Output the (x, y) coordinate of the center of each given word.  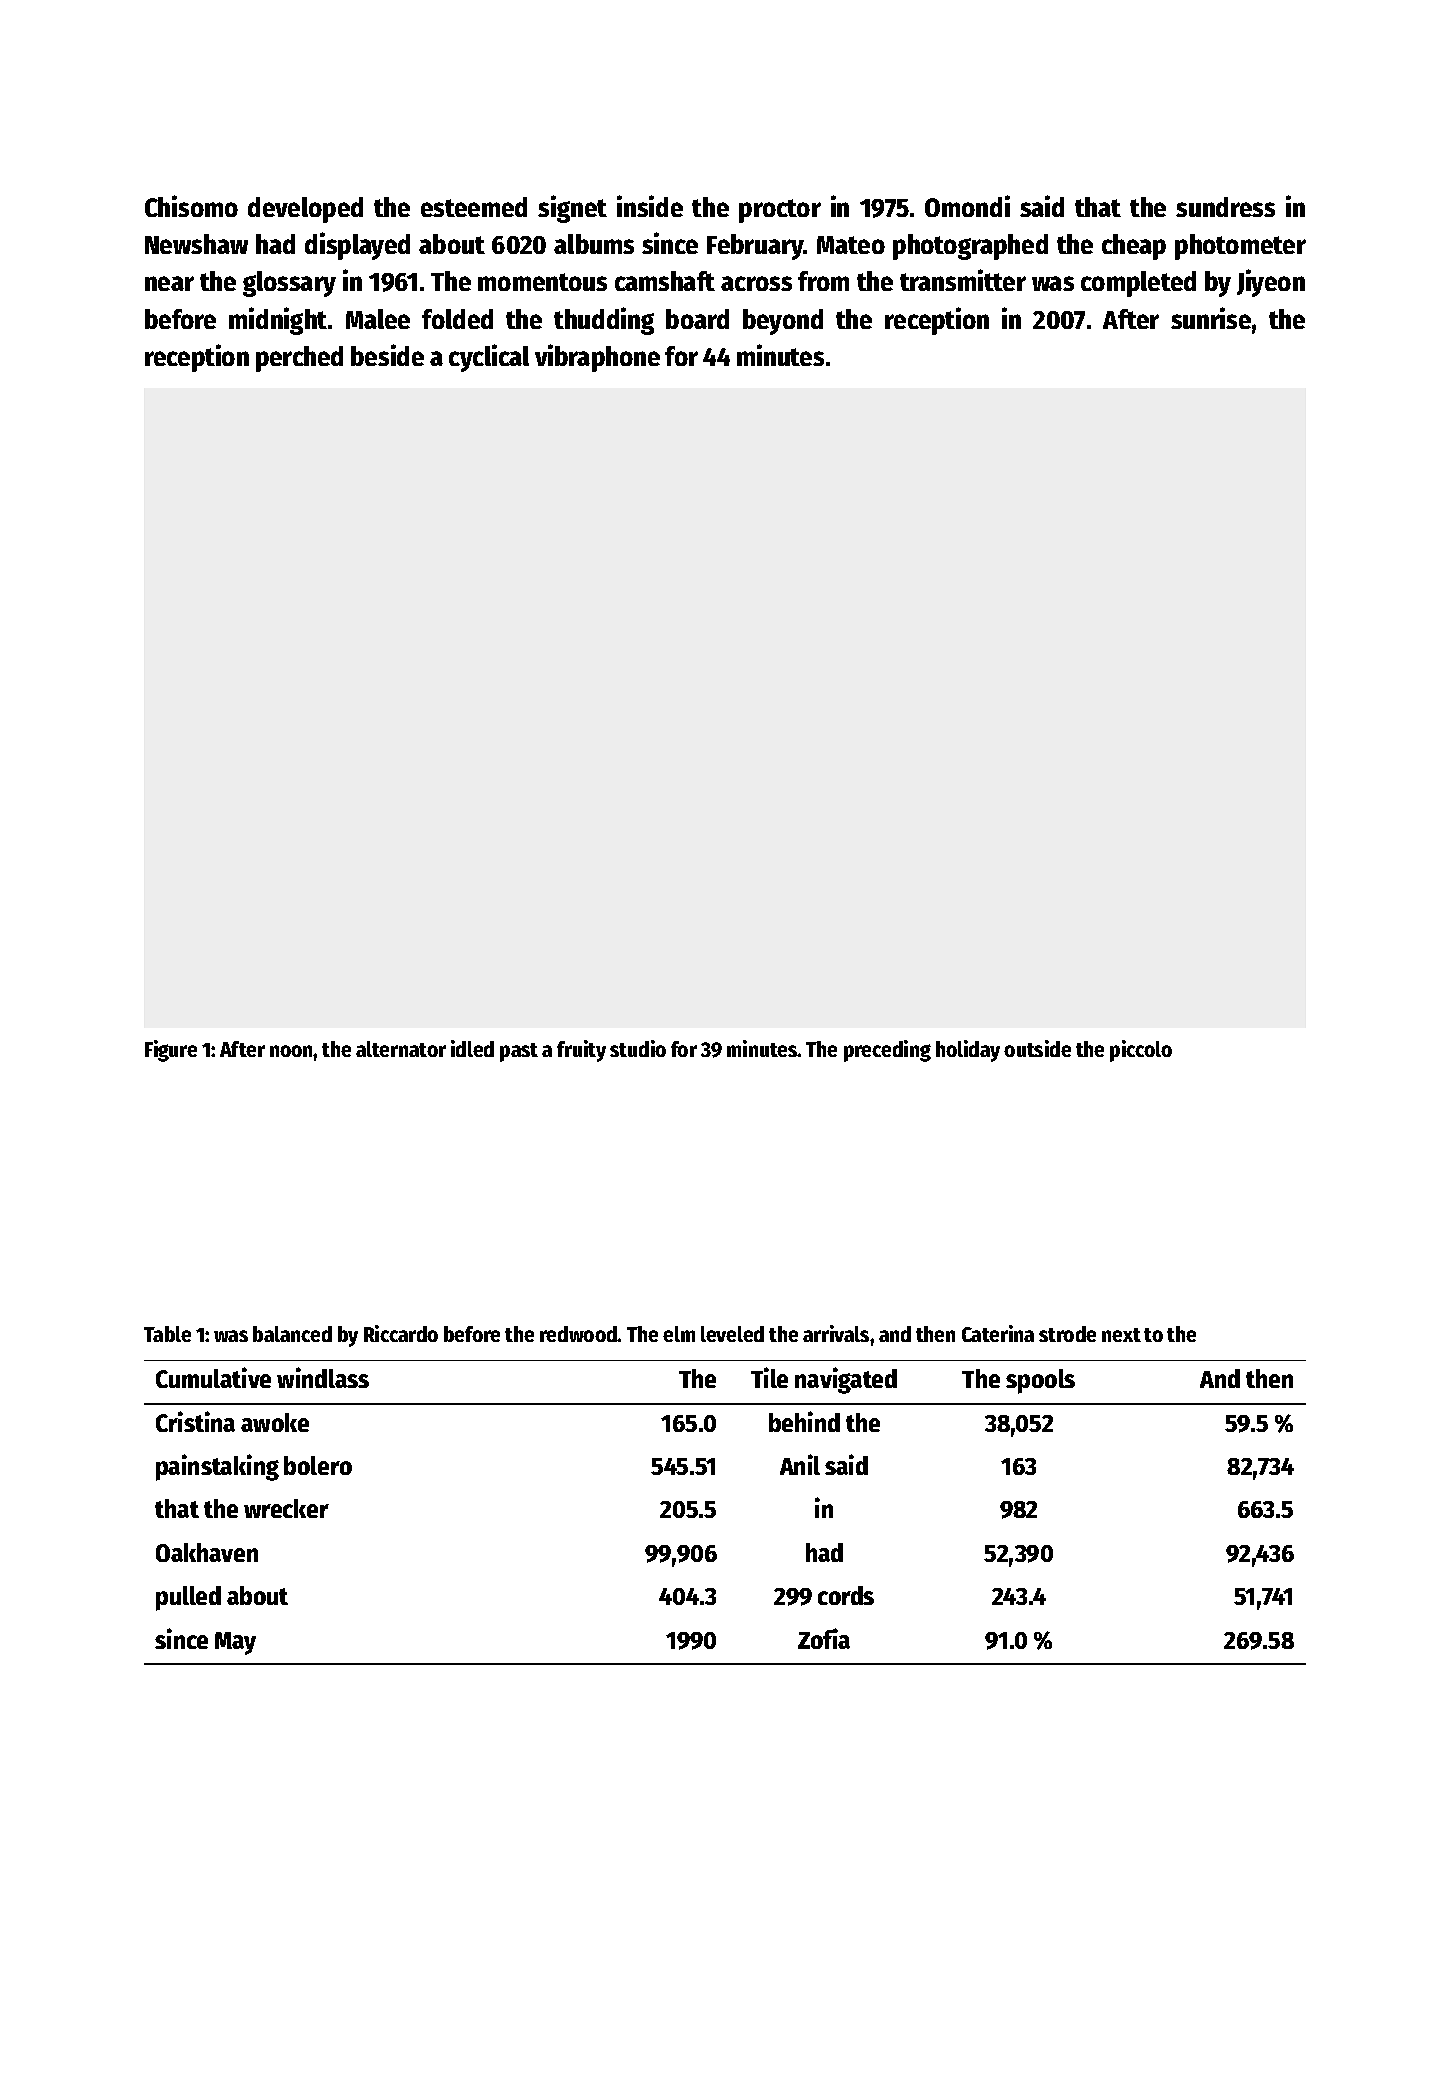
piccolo (1141, 1051)
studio (638, 1048)
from (823, 281)
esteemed (474, 207)
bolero (318, 1465)
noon (292, 1051)
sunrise (1211, 318)
